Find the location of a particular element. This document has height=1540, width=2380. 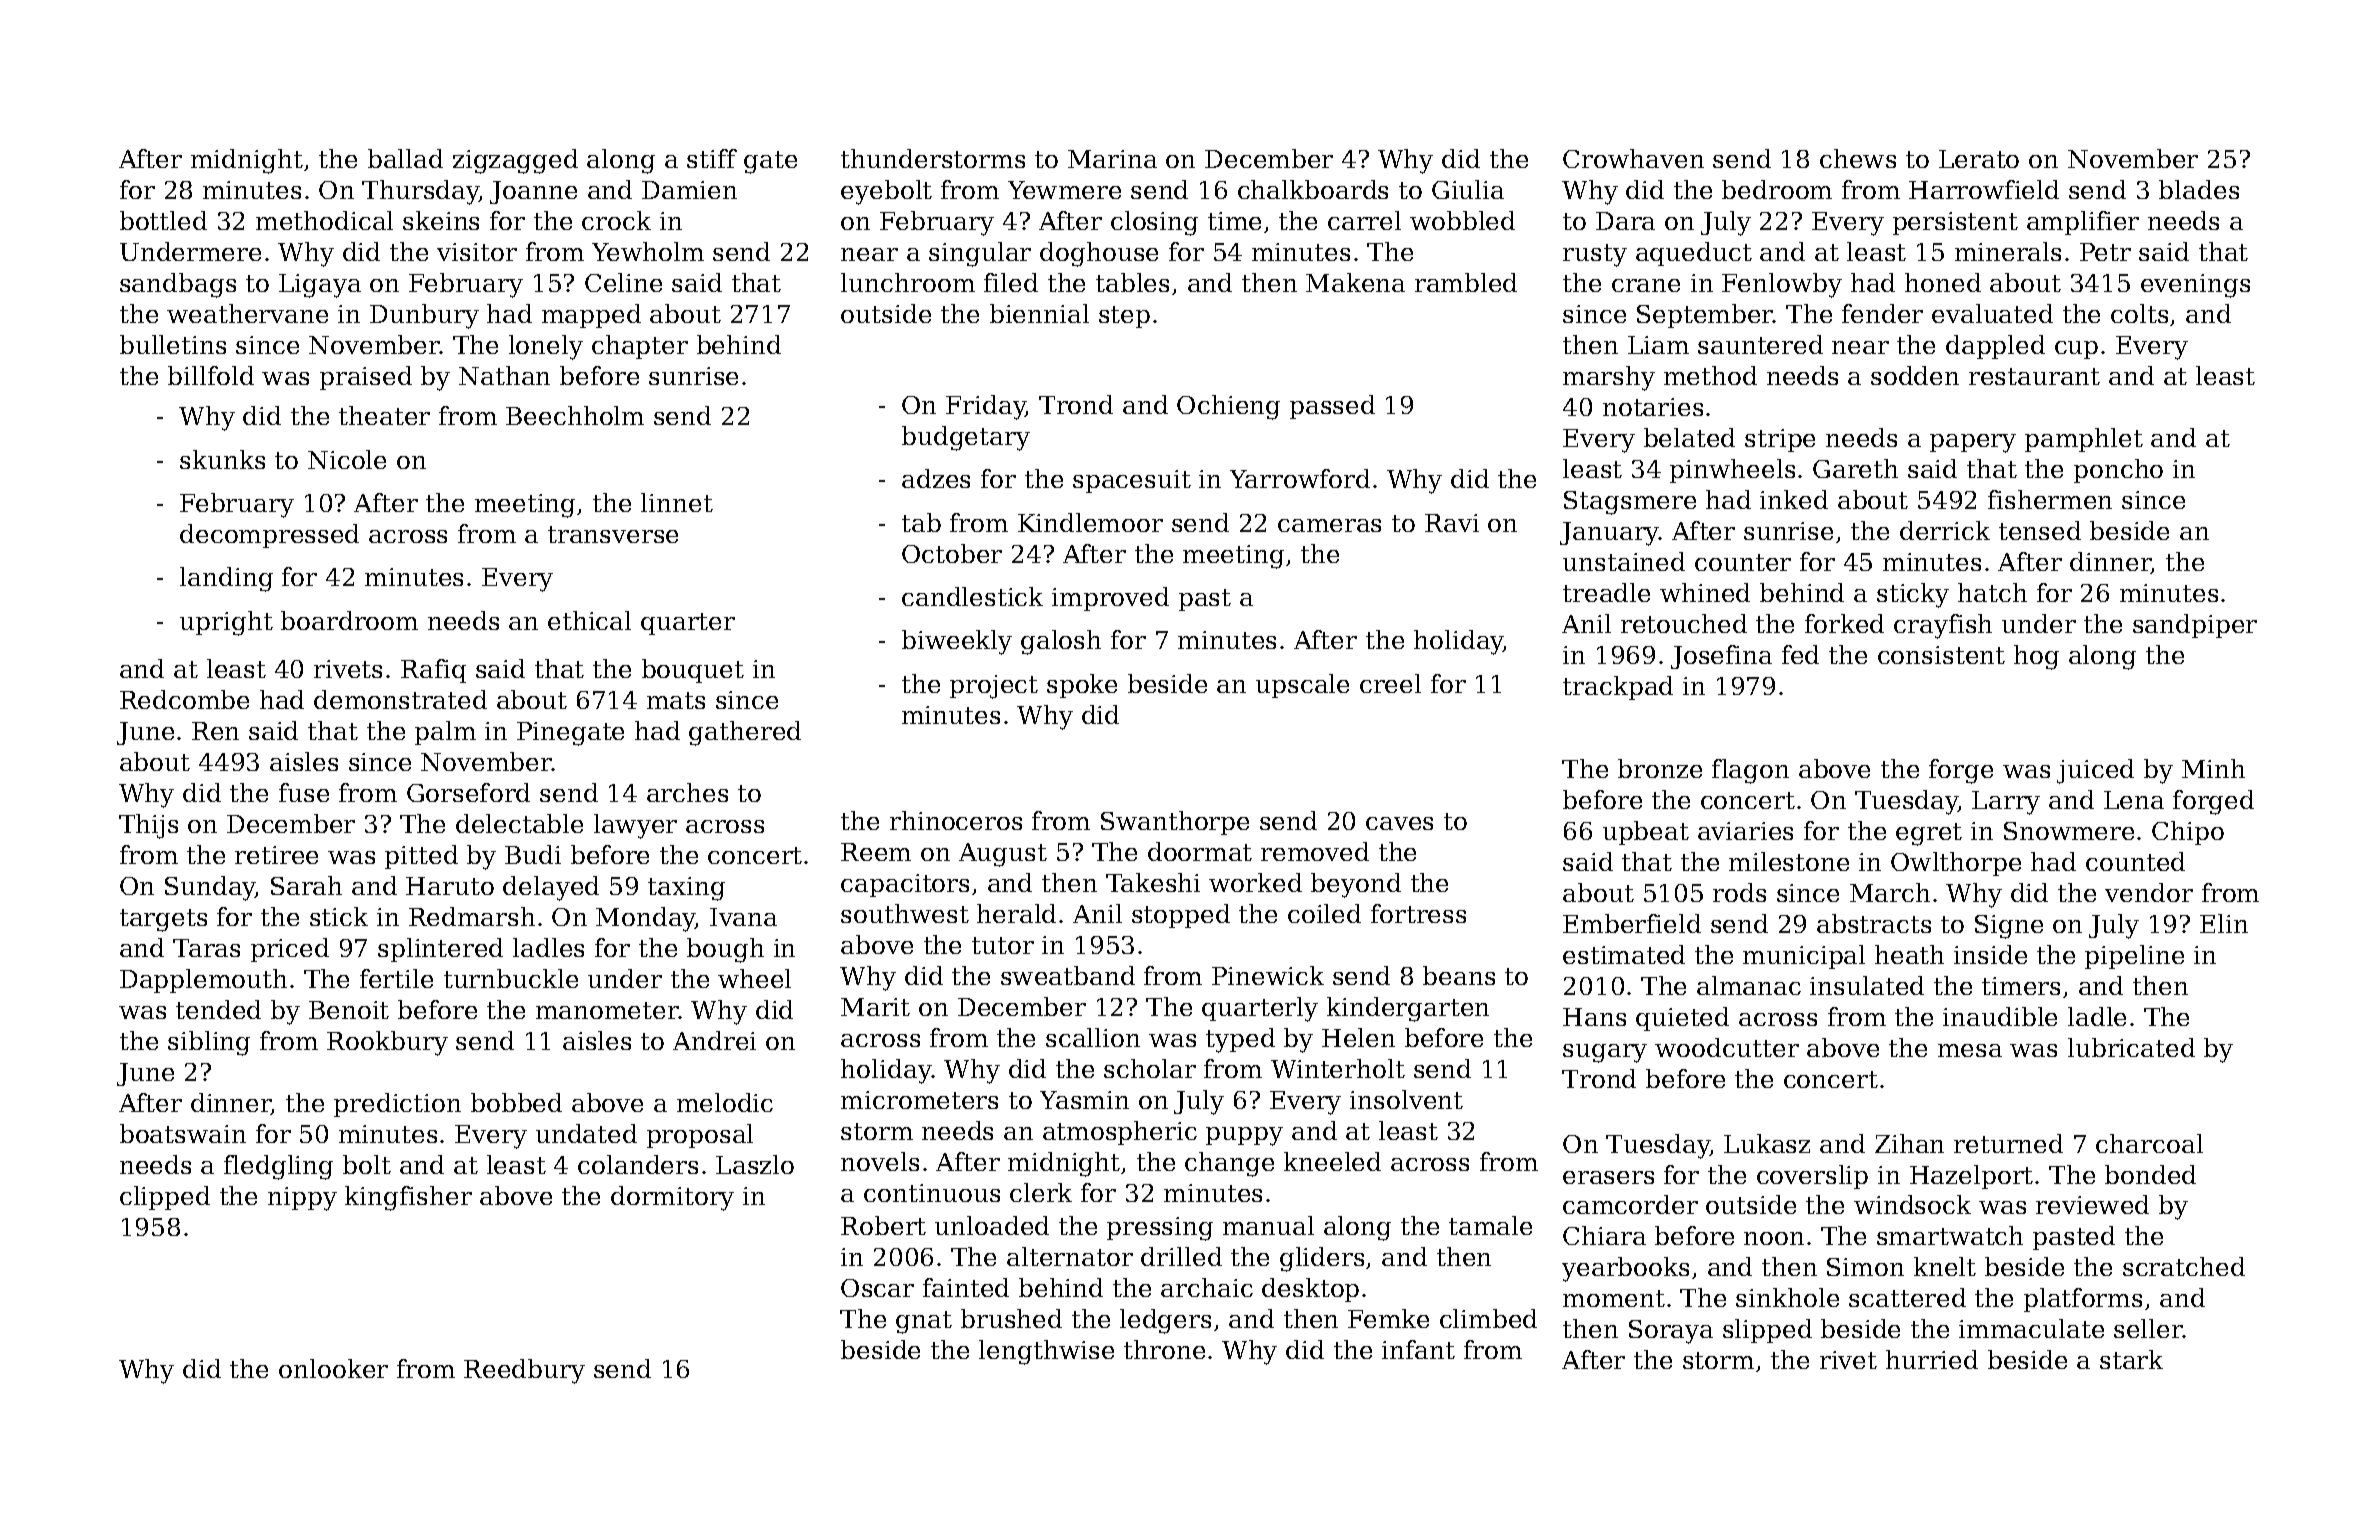

Yarrowford is located at coordinates (1300, 478).
